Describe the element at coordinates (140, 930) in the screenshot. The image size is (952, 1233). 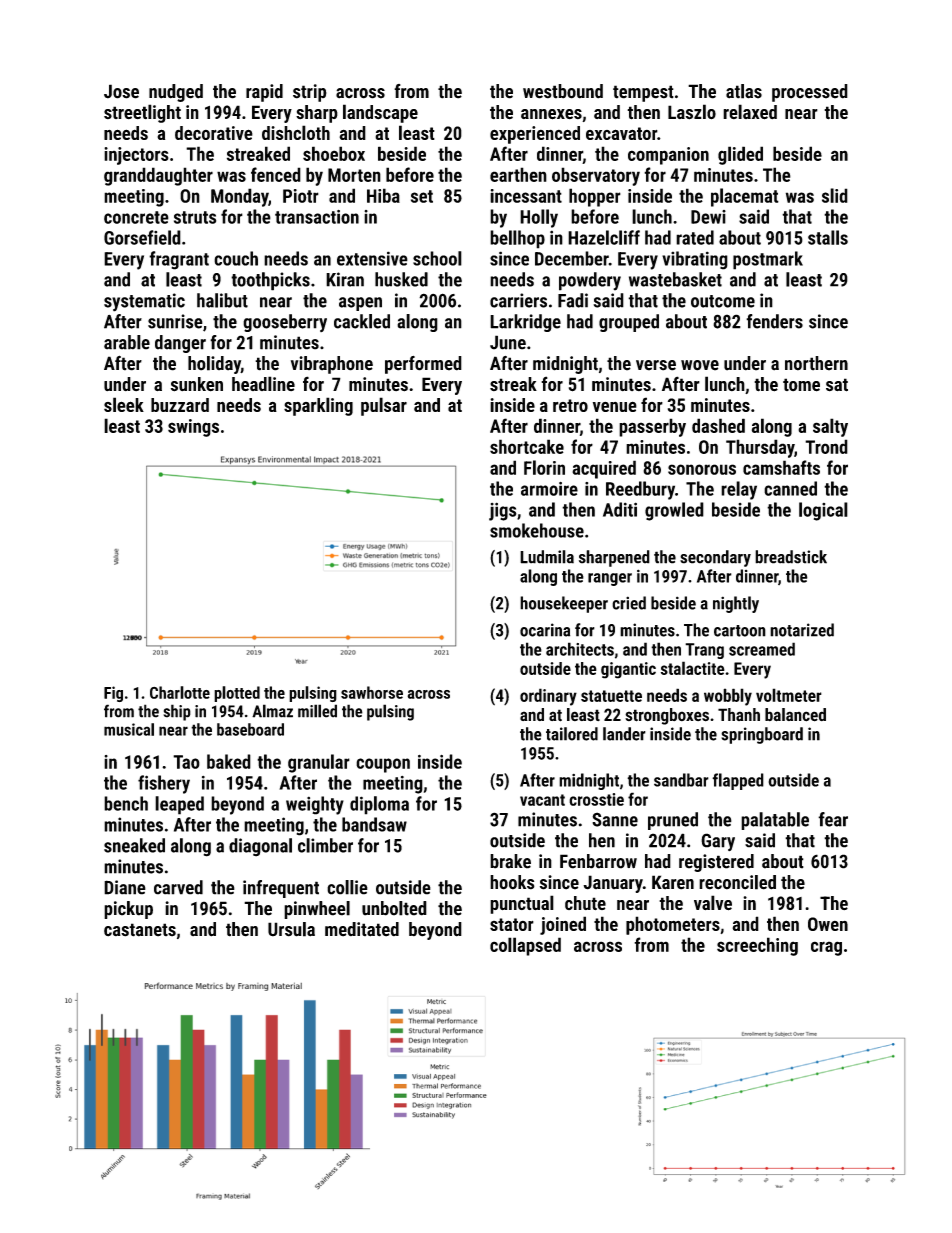
I see `castanets` at that location.
